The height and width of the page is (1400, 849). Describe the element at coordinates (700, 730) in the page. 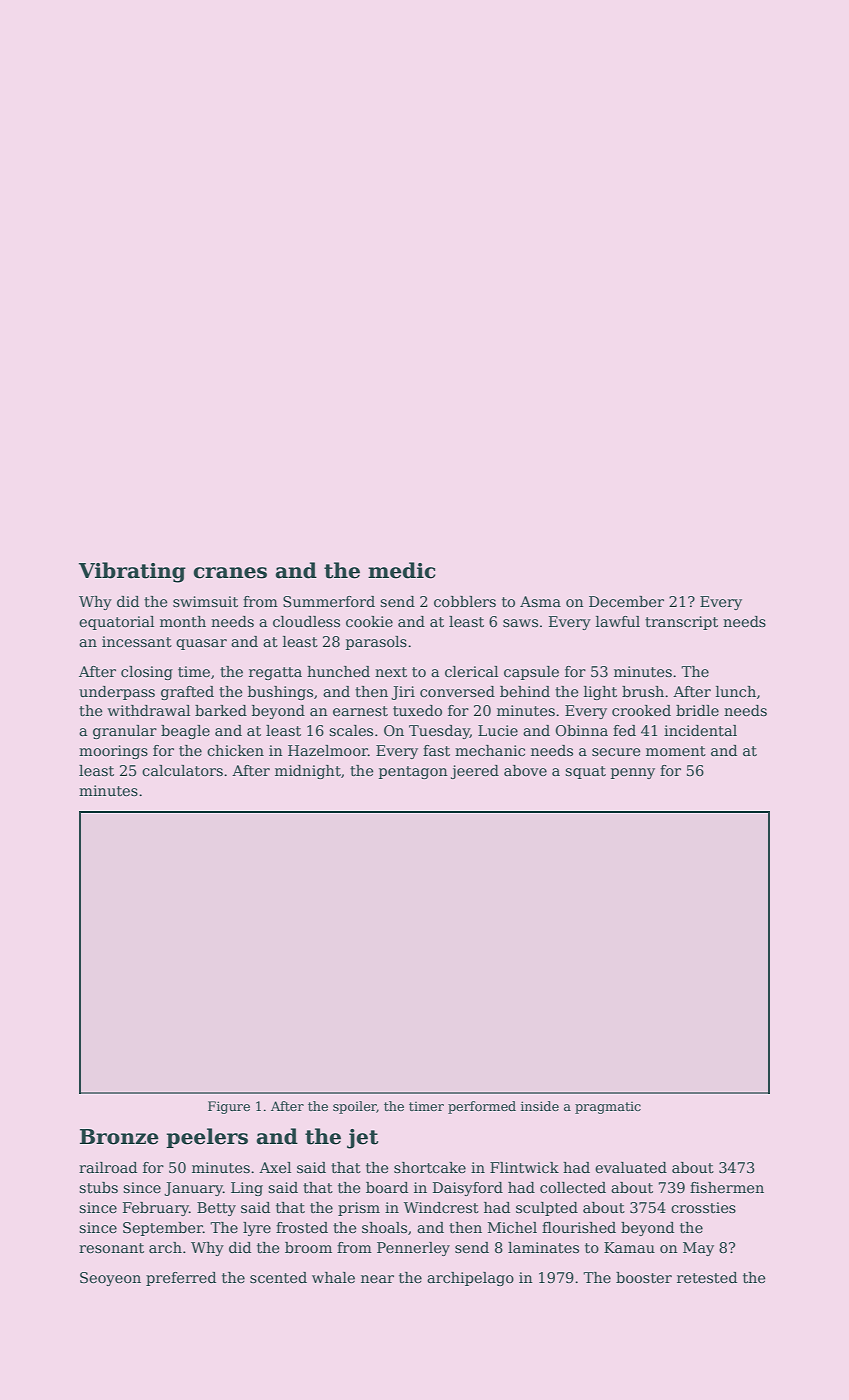

I see `incidental` at that location.
